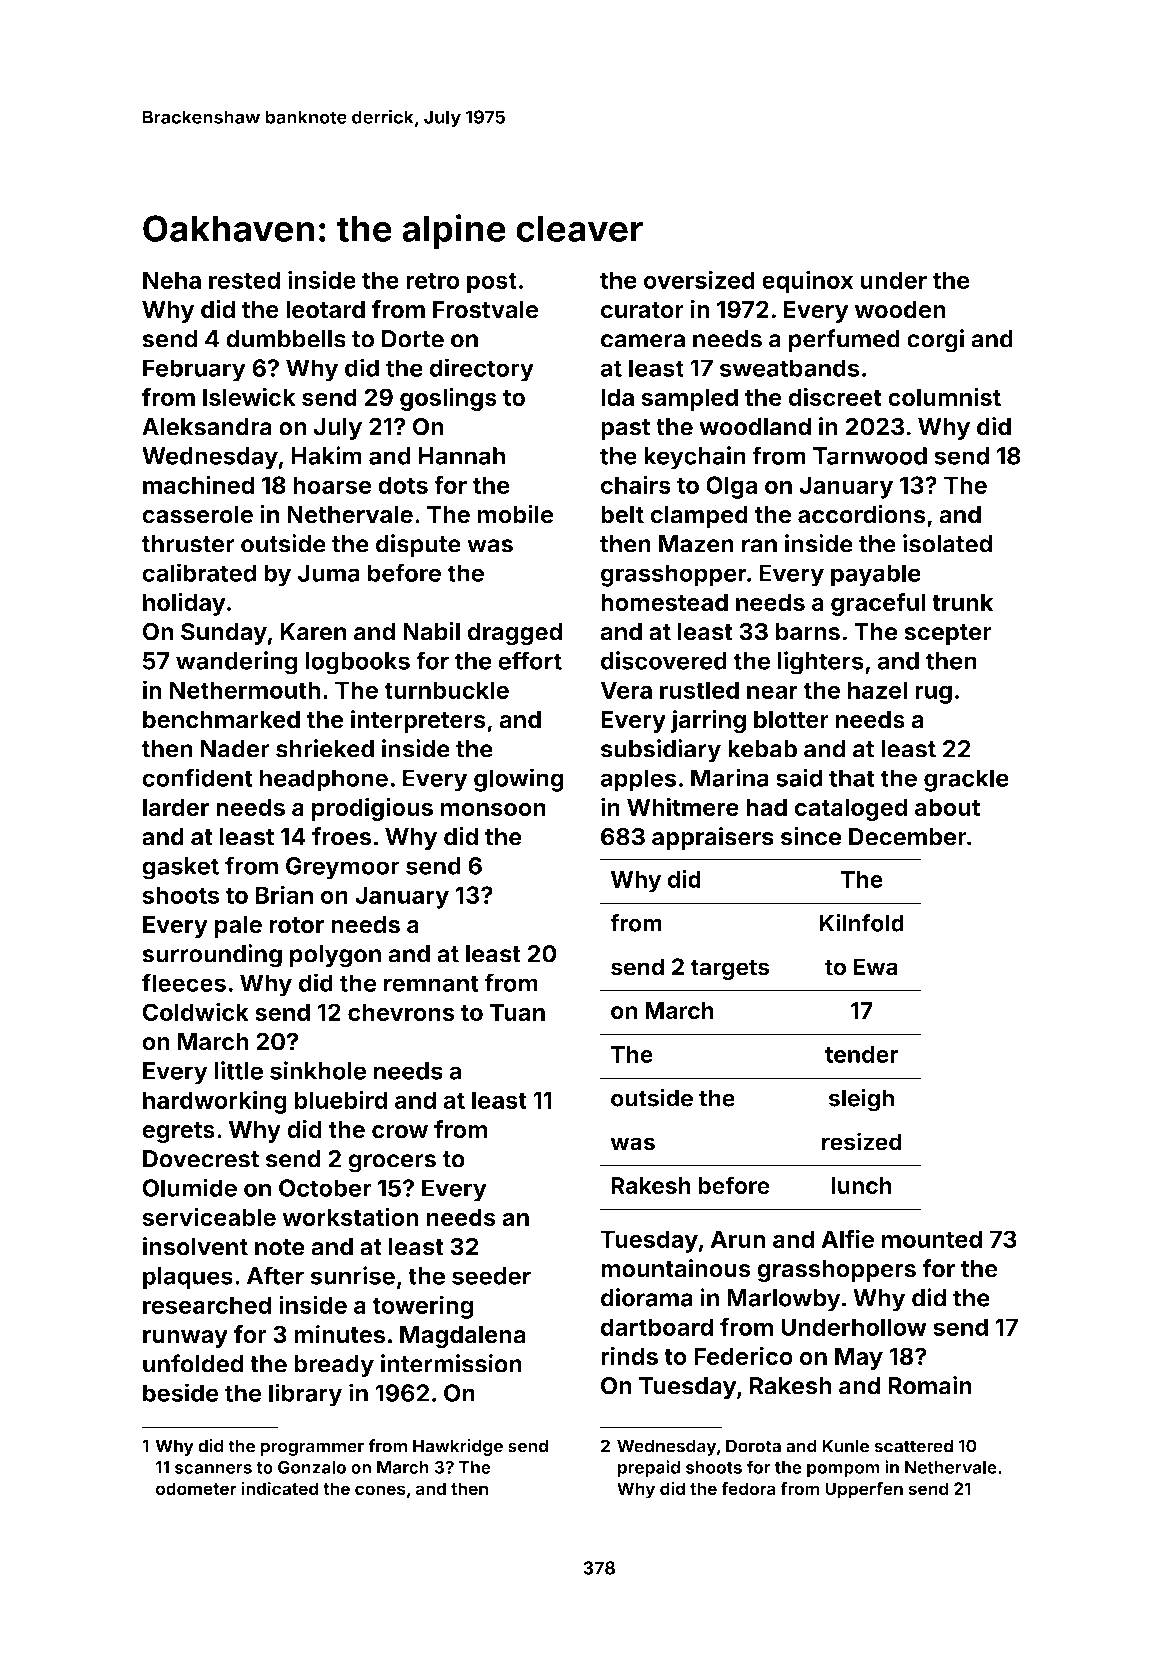  I want to click on polygon, so click(335, 956).
